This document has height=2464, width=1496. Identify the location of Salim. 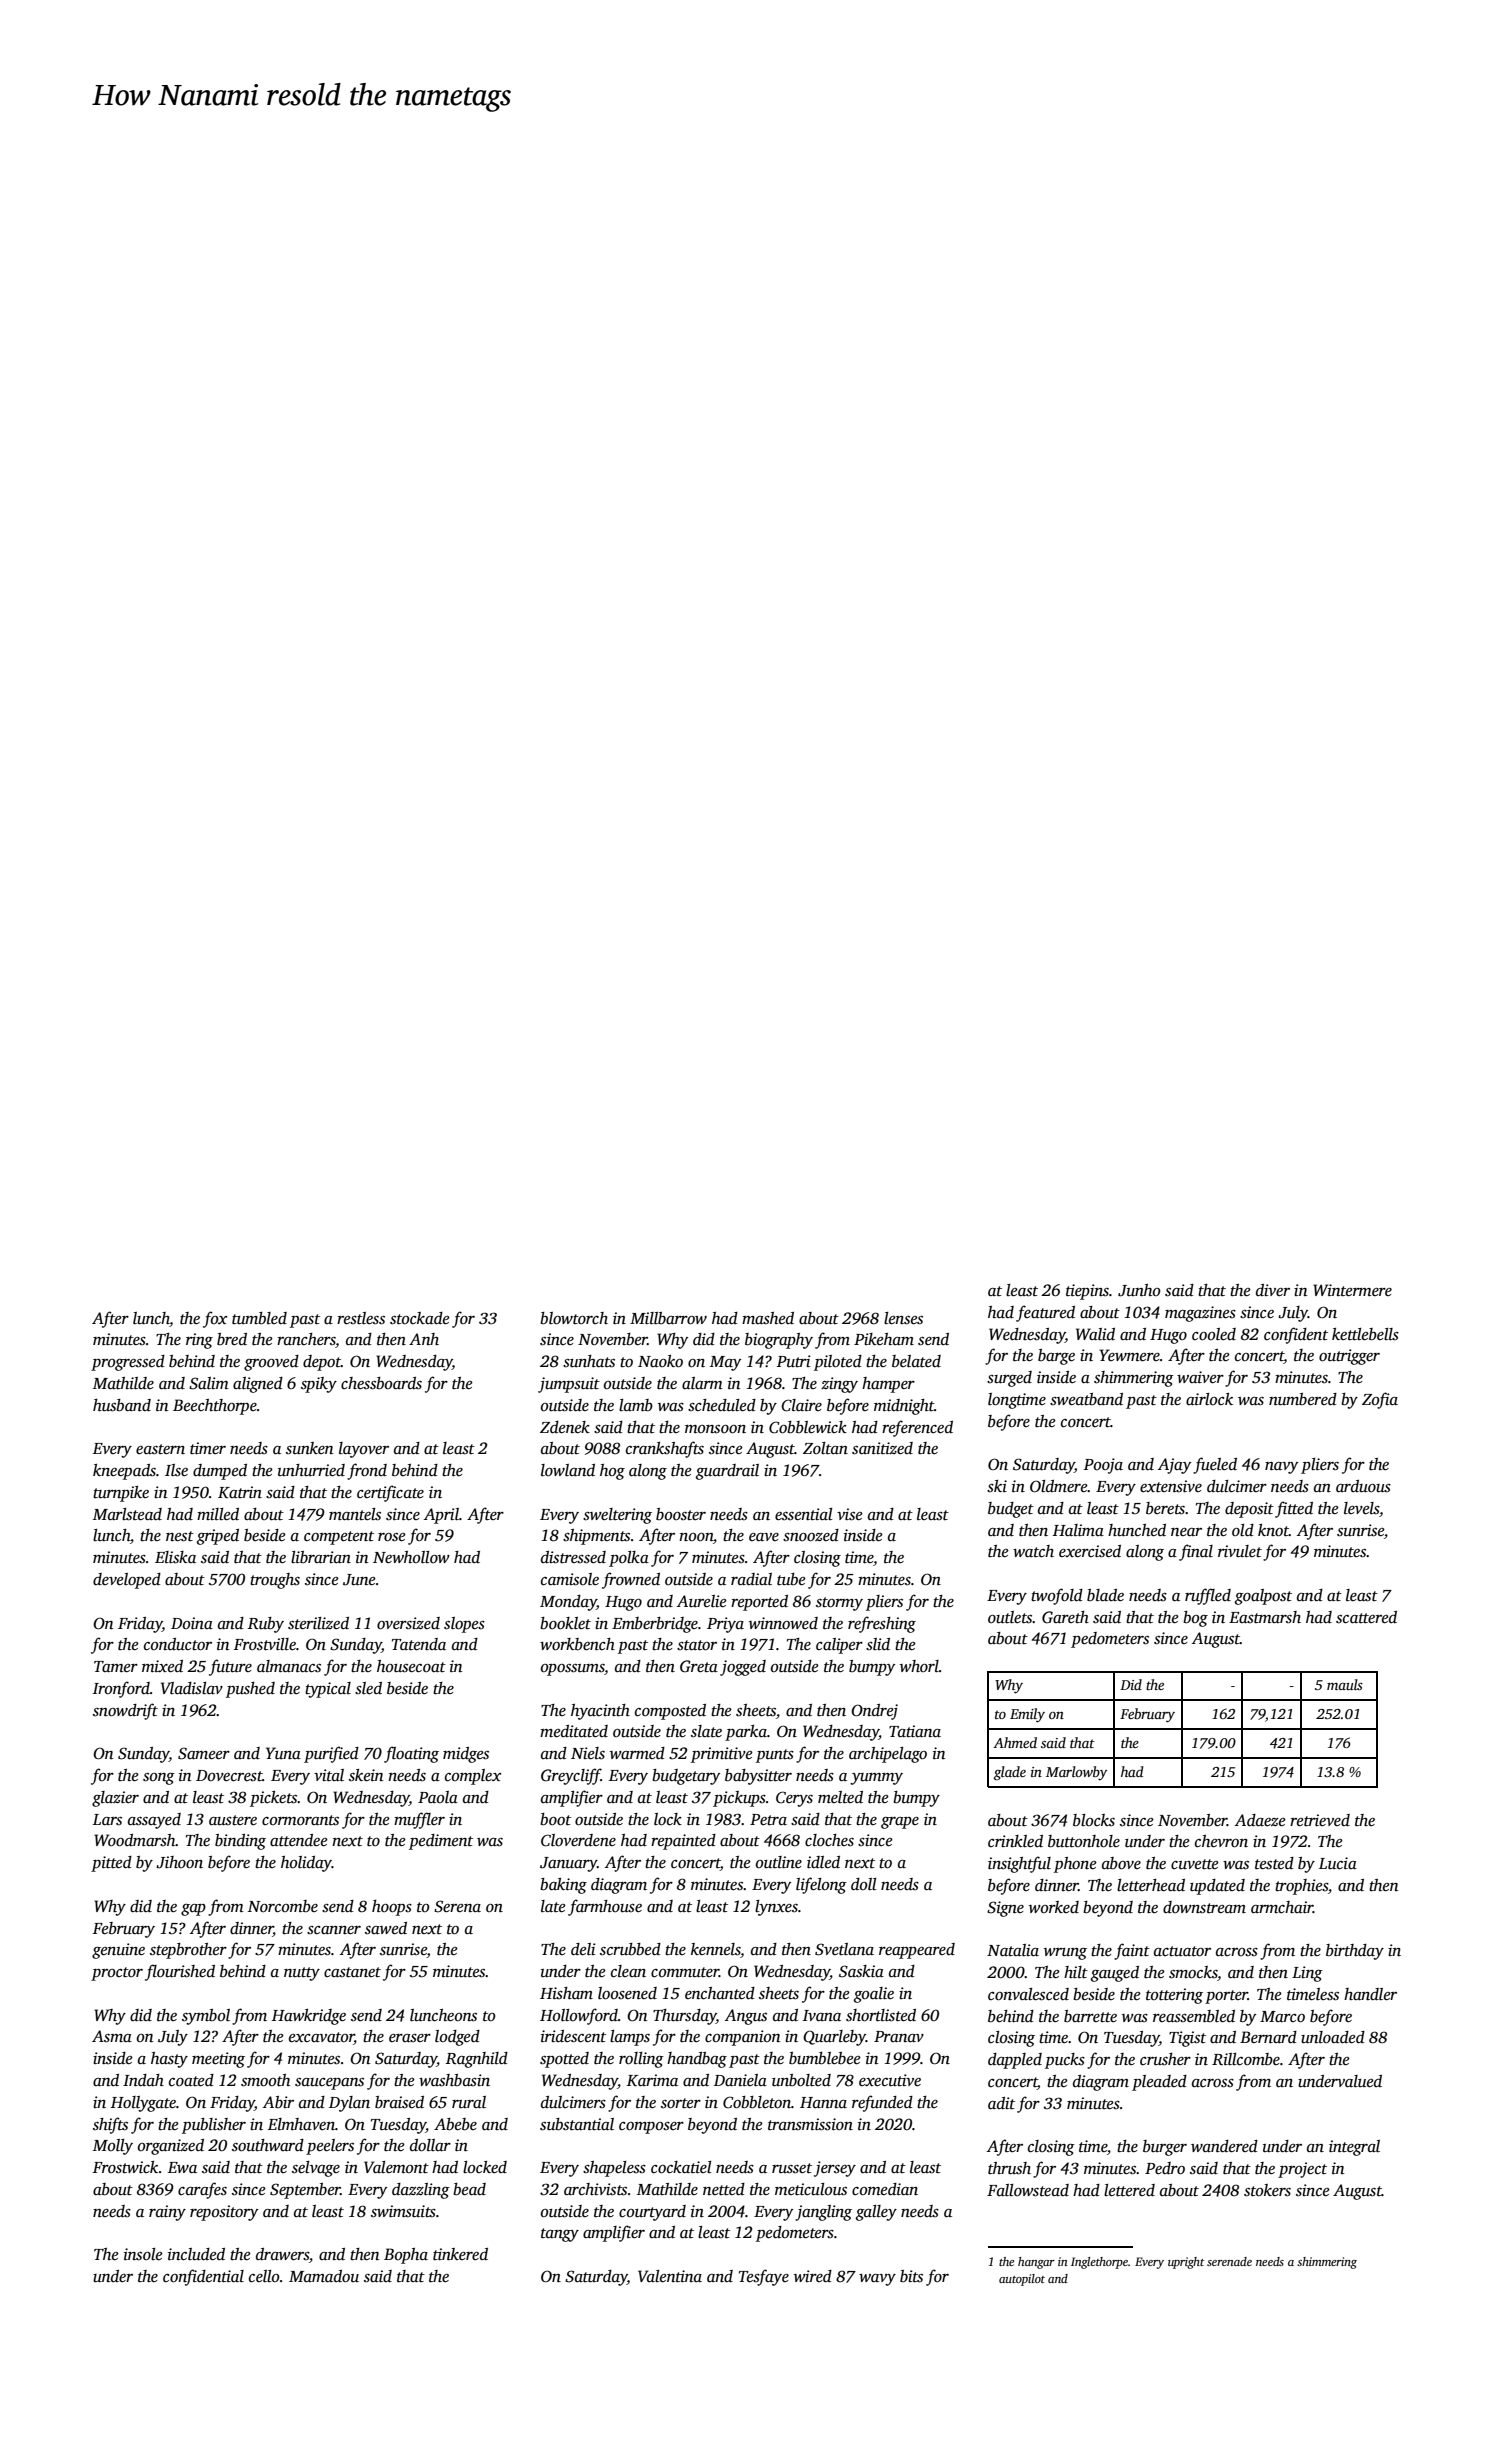
(209, 1383).
